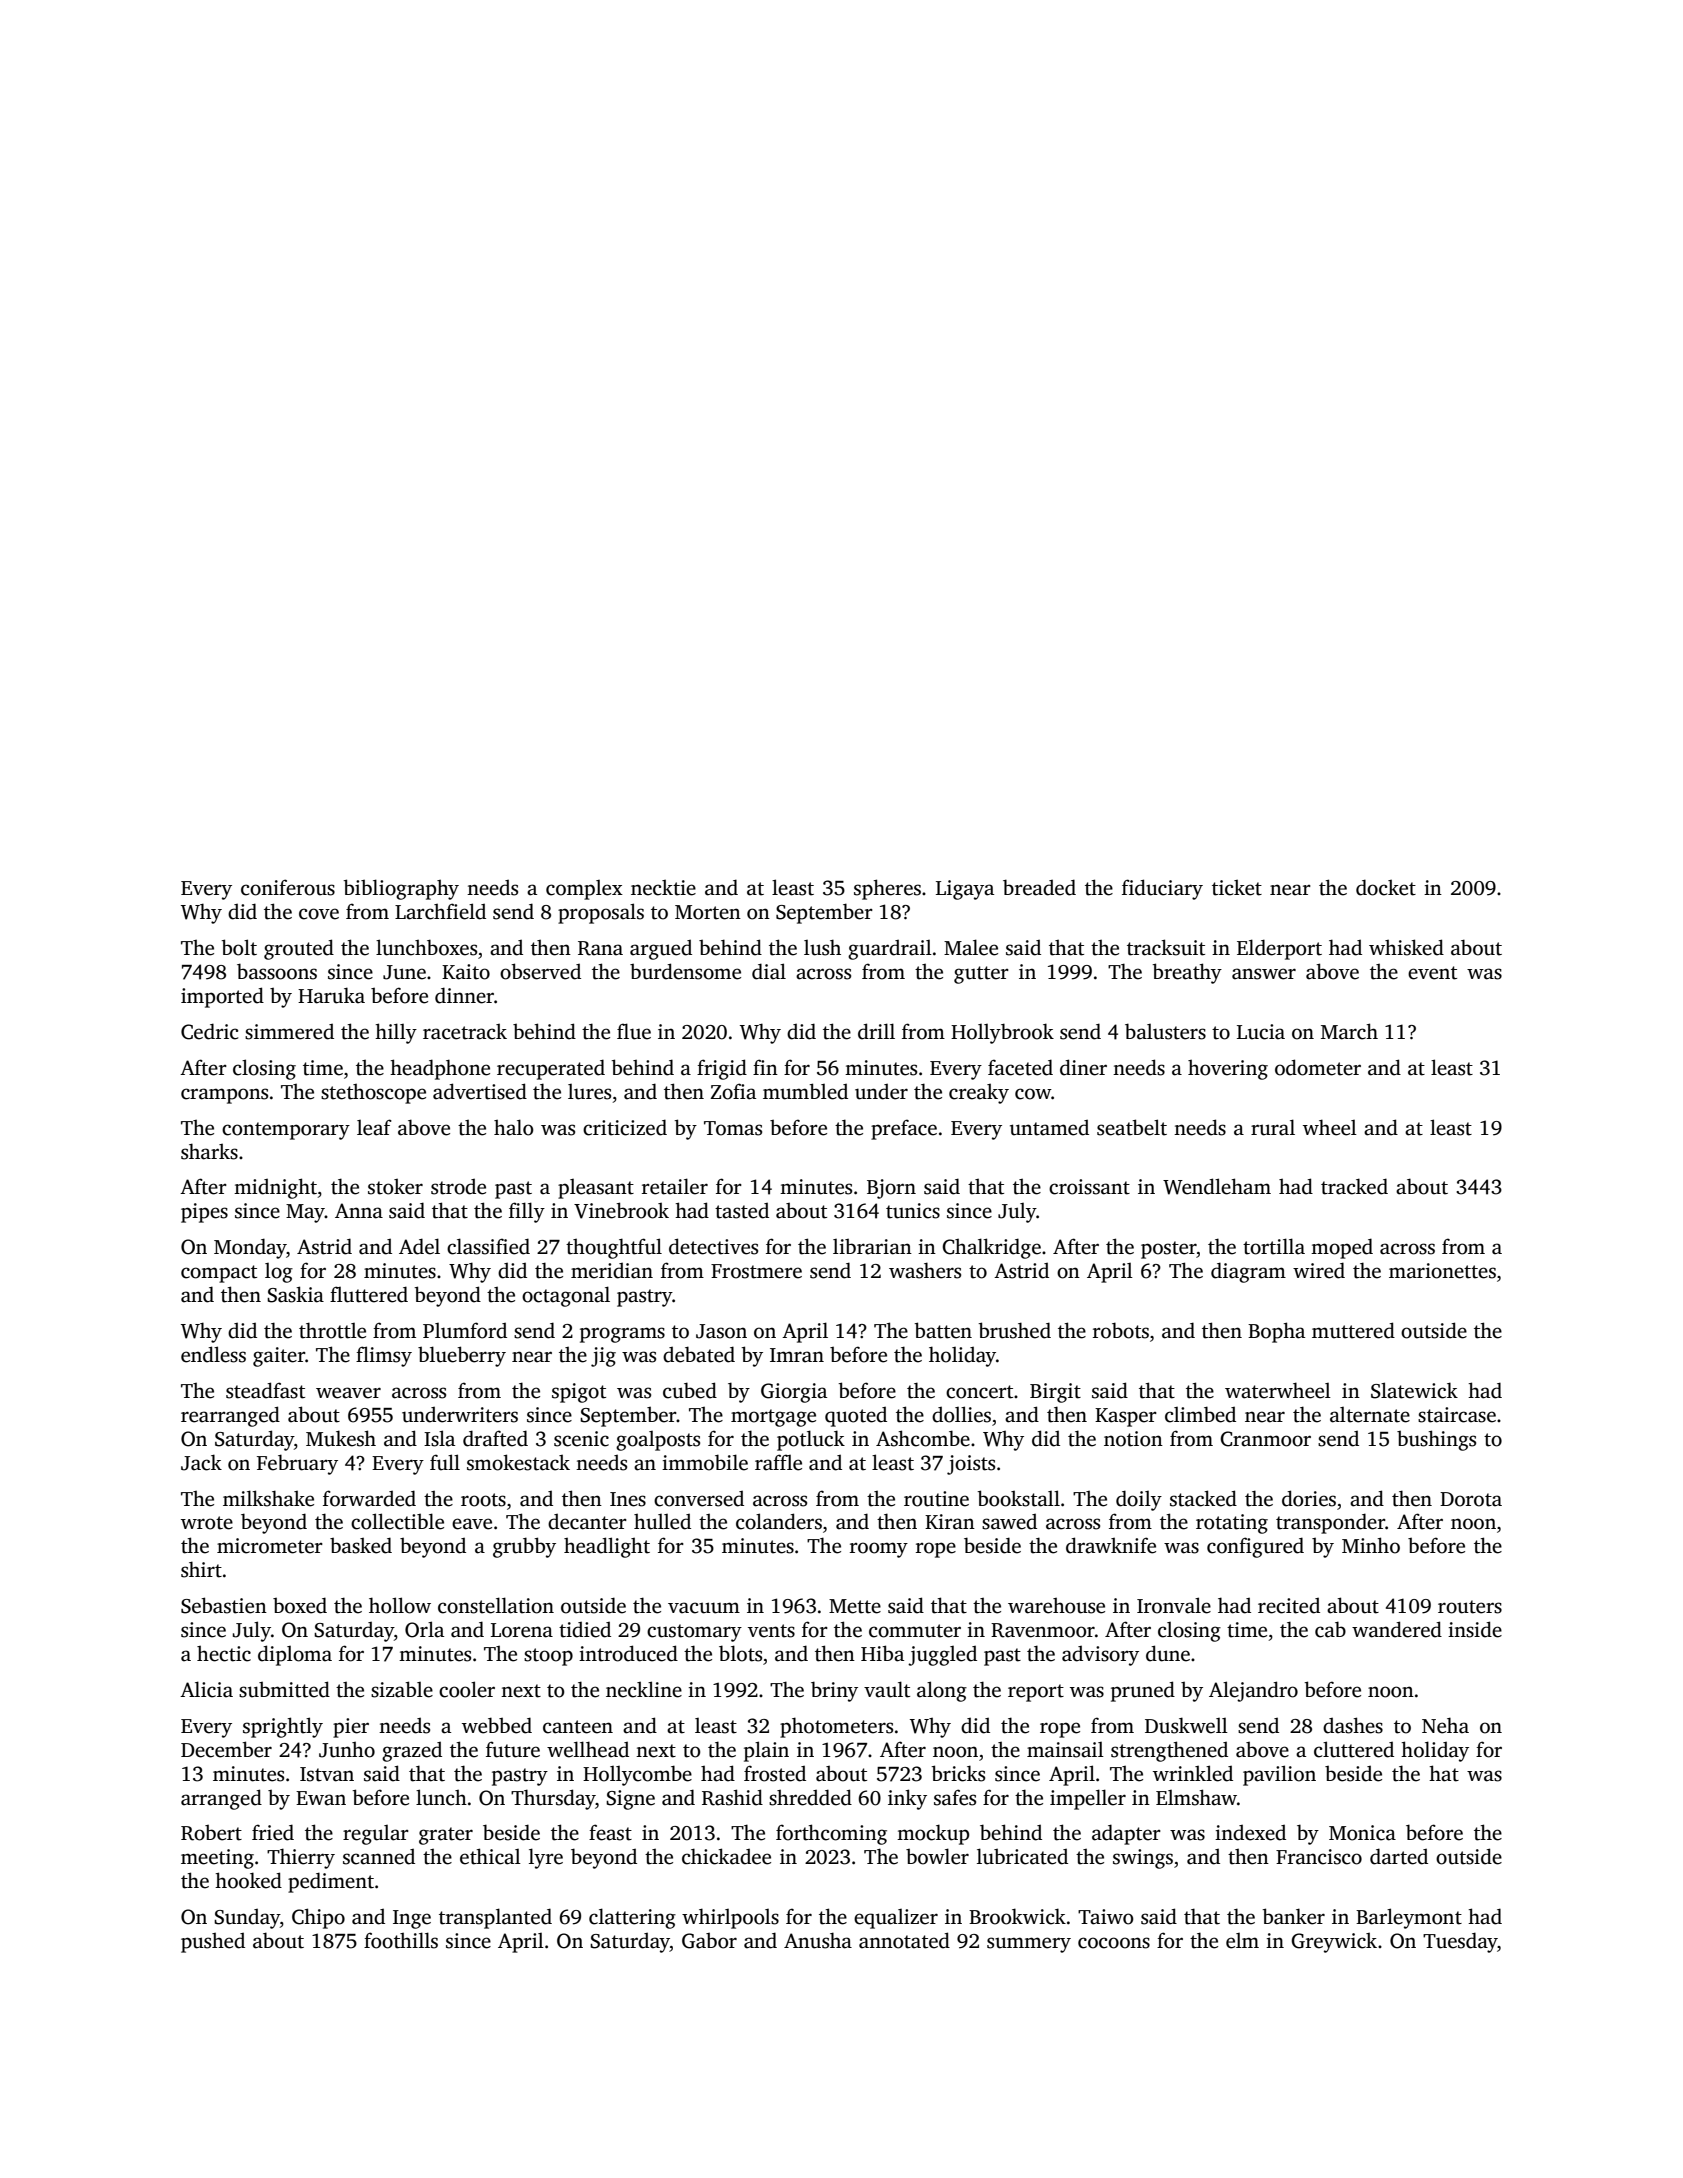 The width and height of the image is (1683, 2178). I want to click on sharks, so click(209, 1151).
